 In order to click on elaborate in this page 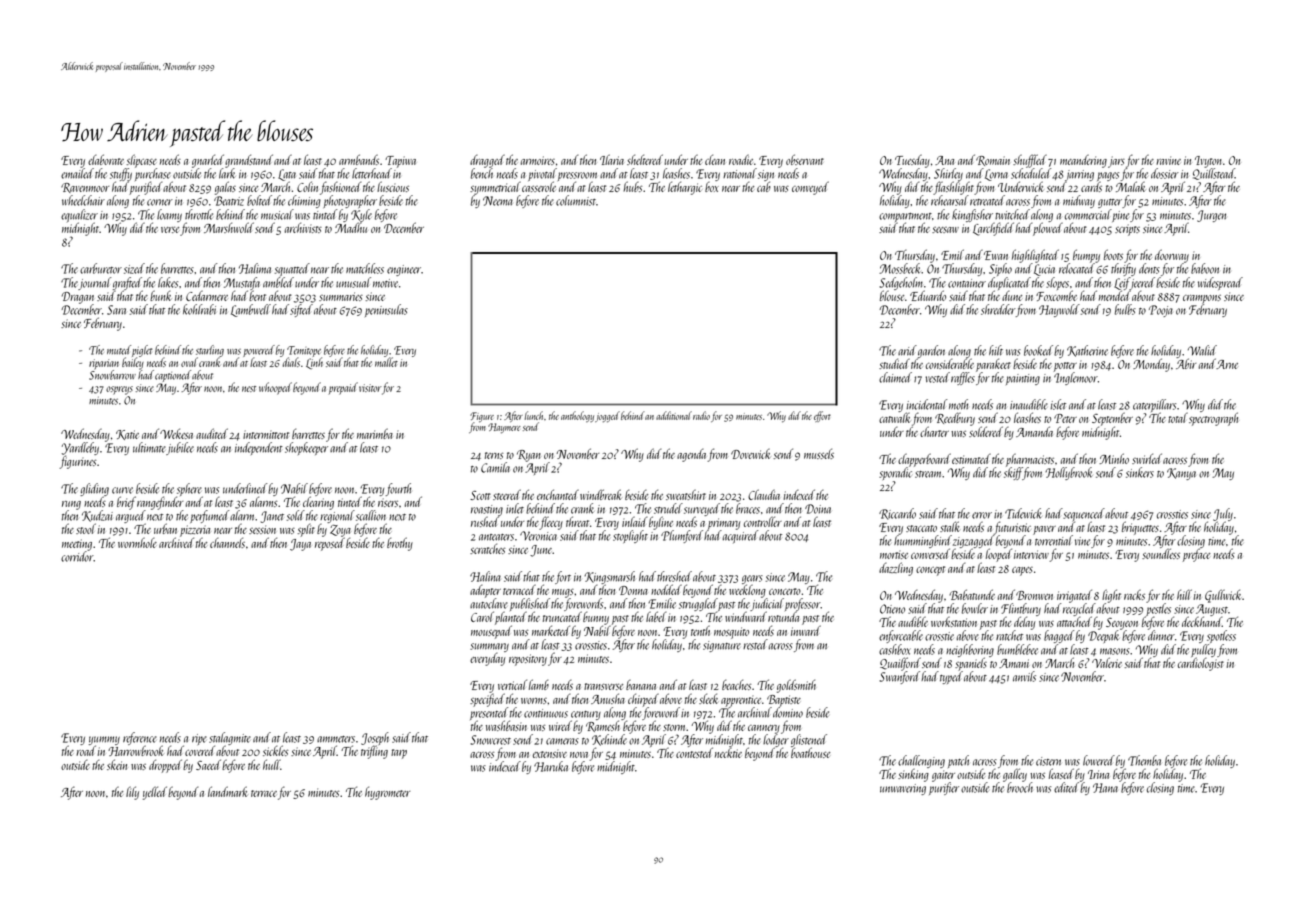, I will do `click(106, 159)`.
